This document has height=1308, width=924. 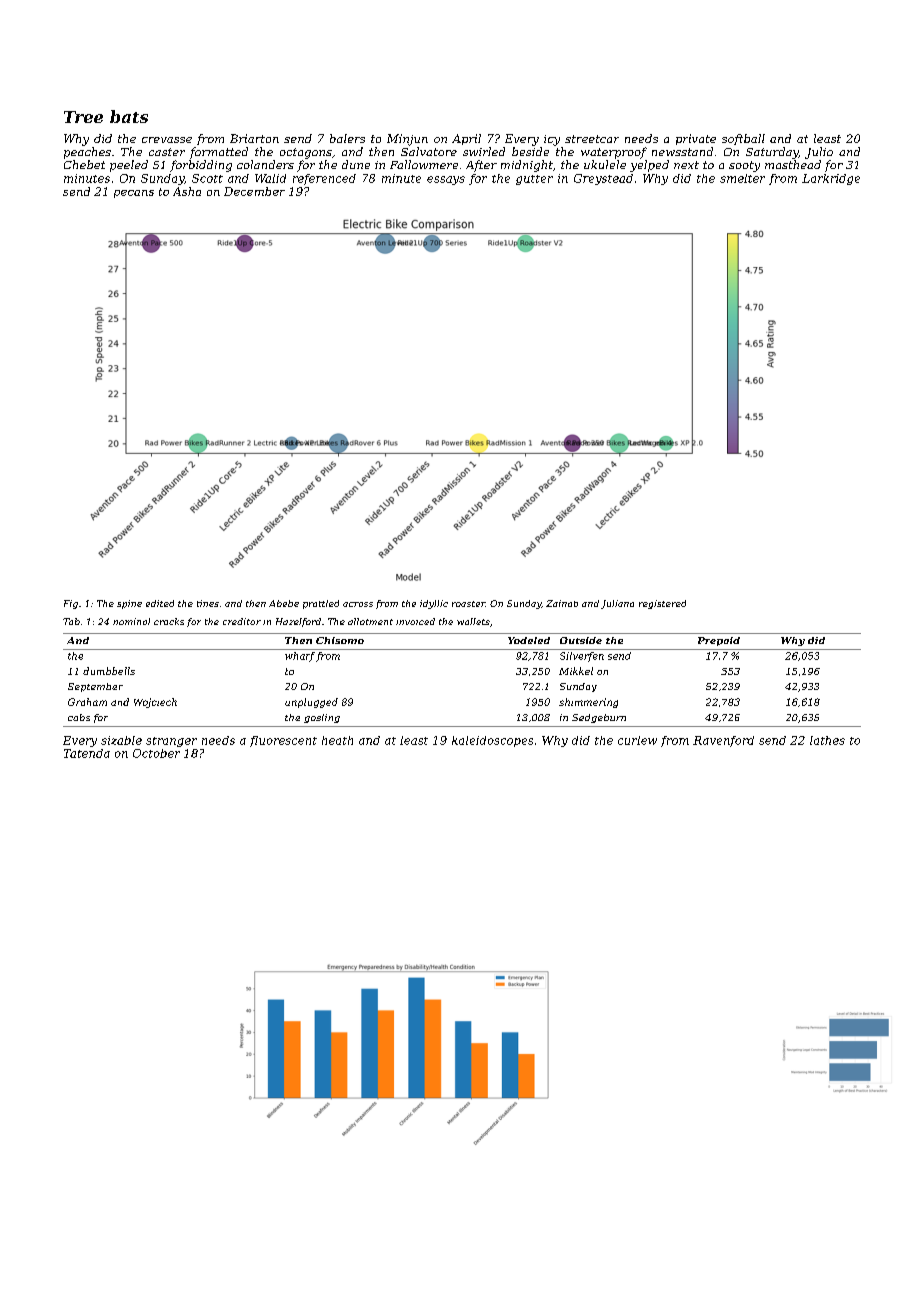 What do you see at coordinates (134, 194) in the document?
I see `pecans` at bounding box center [134, 194].
